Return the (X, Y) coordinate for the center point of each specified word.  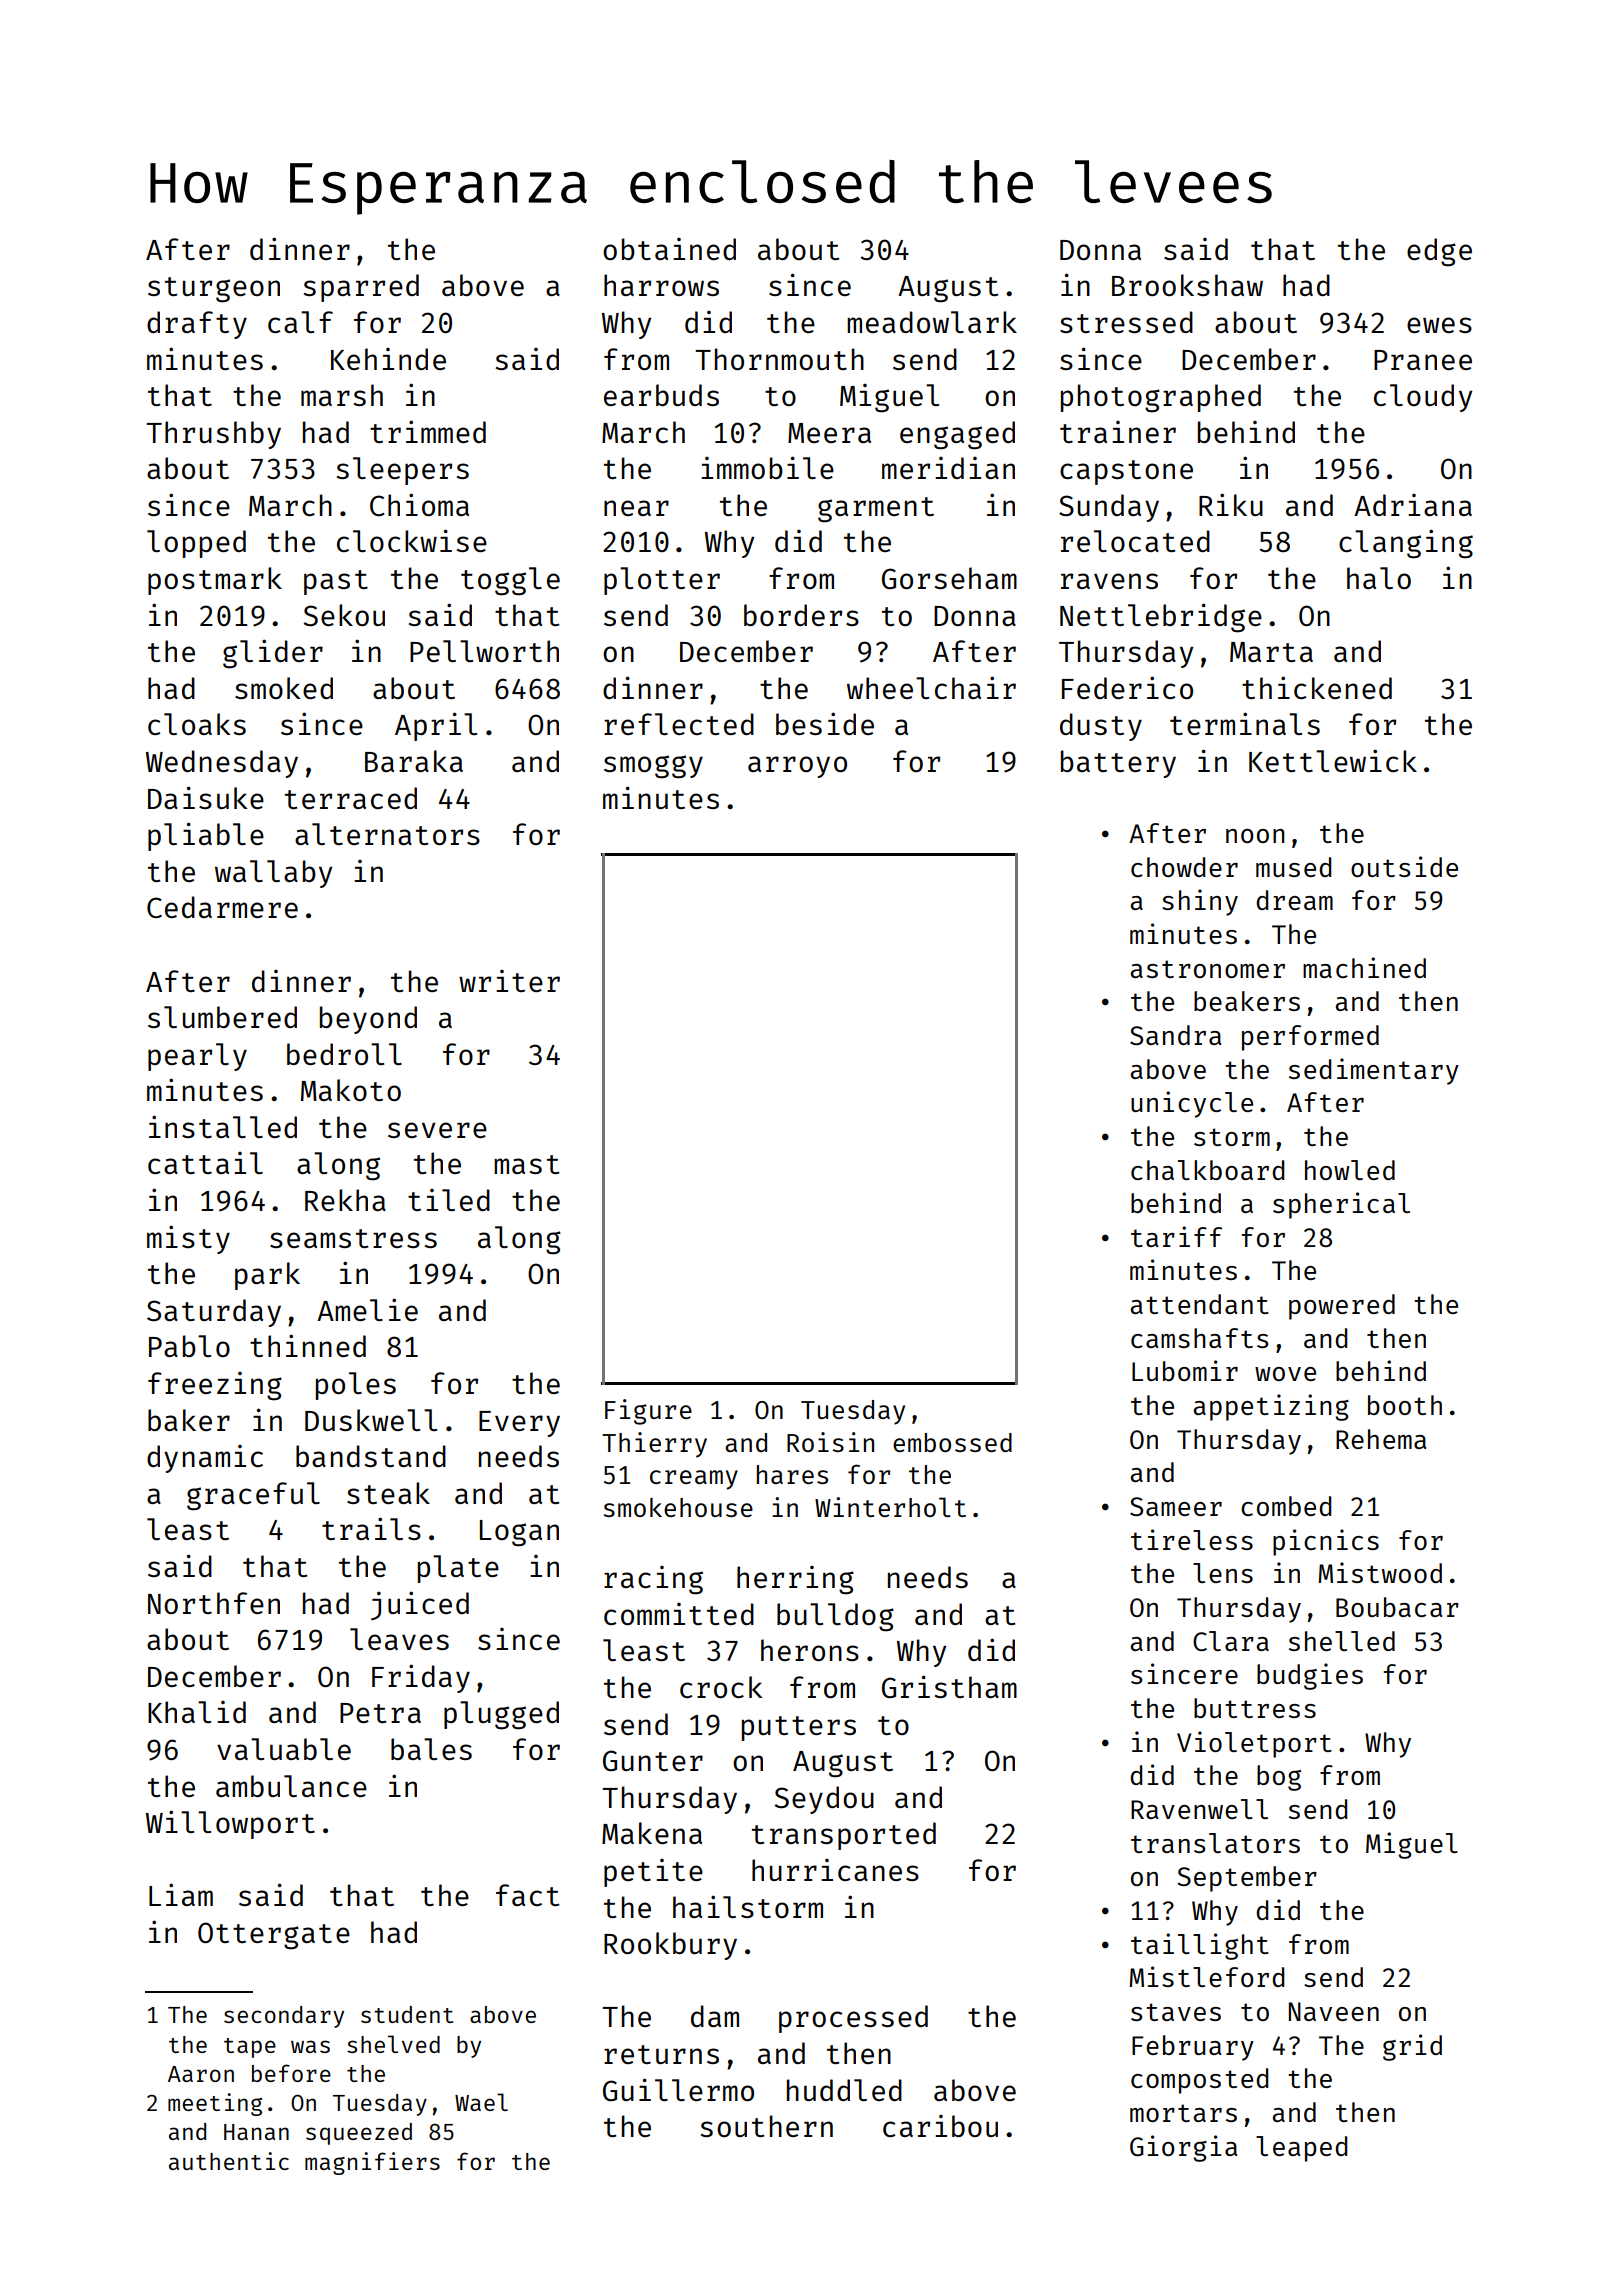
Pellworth (484, 651)
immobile (767, 467)
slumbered (222, 1017)
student (407, 2014)
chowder (1184, 867)
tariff (1176, 1236)
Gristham (949, 1686)
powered (1342, 1307)
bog (1279, 1778)
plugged (501, 1715)
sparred (361, 288)
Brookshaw (1187, 285)
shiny (1200, 902)
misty (188, 1239)
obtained (669, 249)
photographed (1161, 398)
